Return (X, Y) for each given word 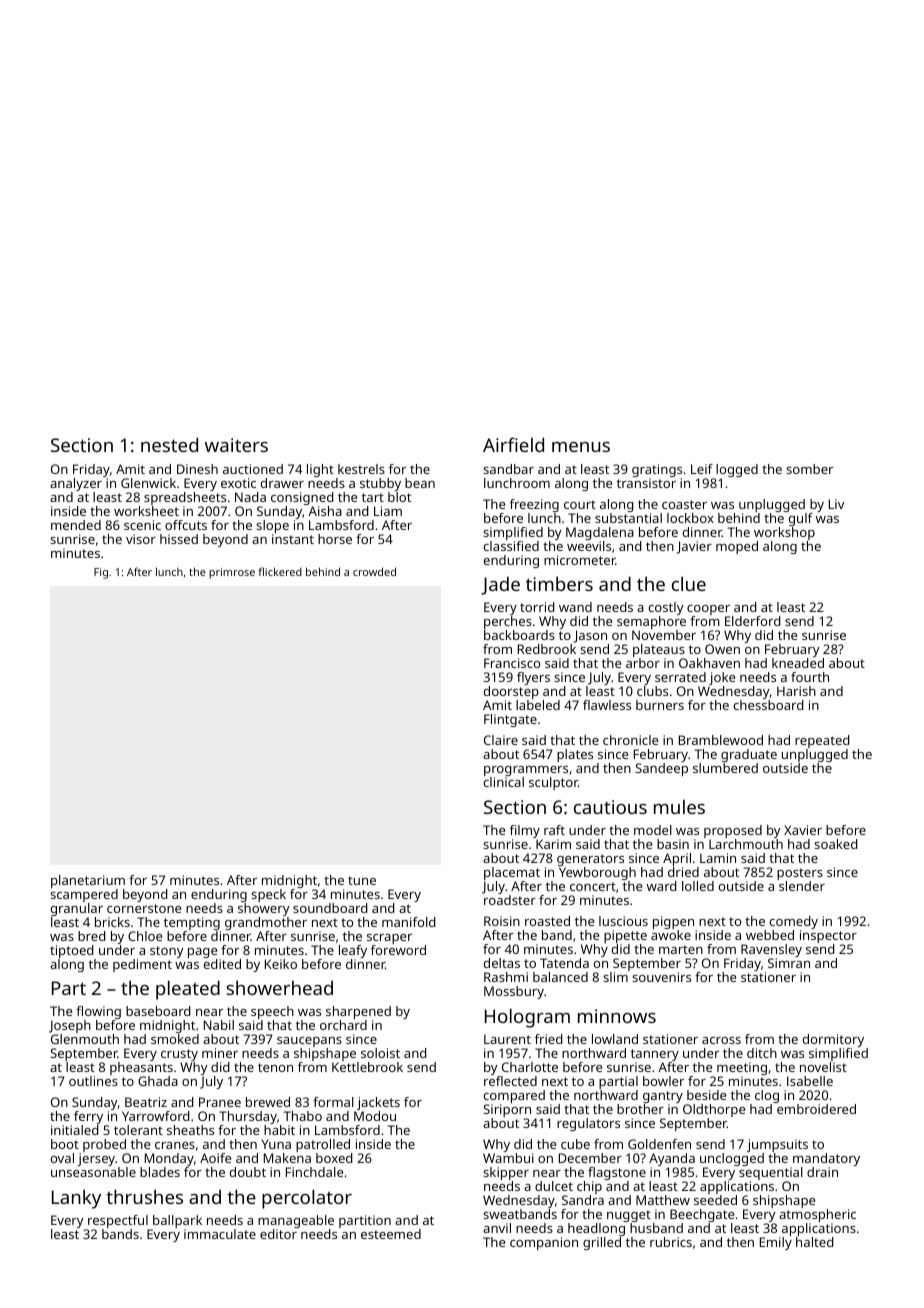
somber (809, 469)
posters (800, 874)
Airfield (513, 444)
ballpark (177, 1221)
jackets (378, 1103)
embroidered (816, 1109)
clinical (504, 782)
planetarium (88, 881)
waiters (236, 445)
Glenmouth (85, 1039)
